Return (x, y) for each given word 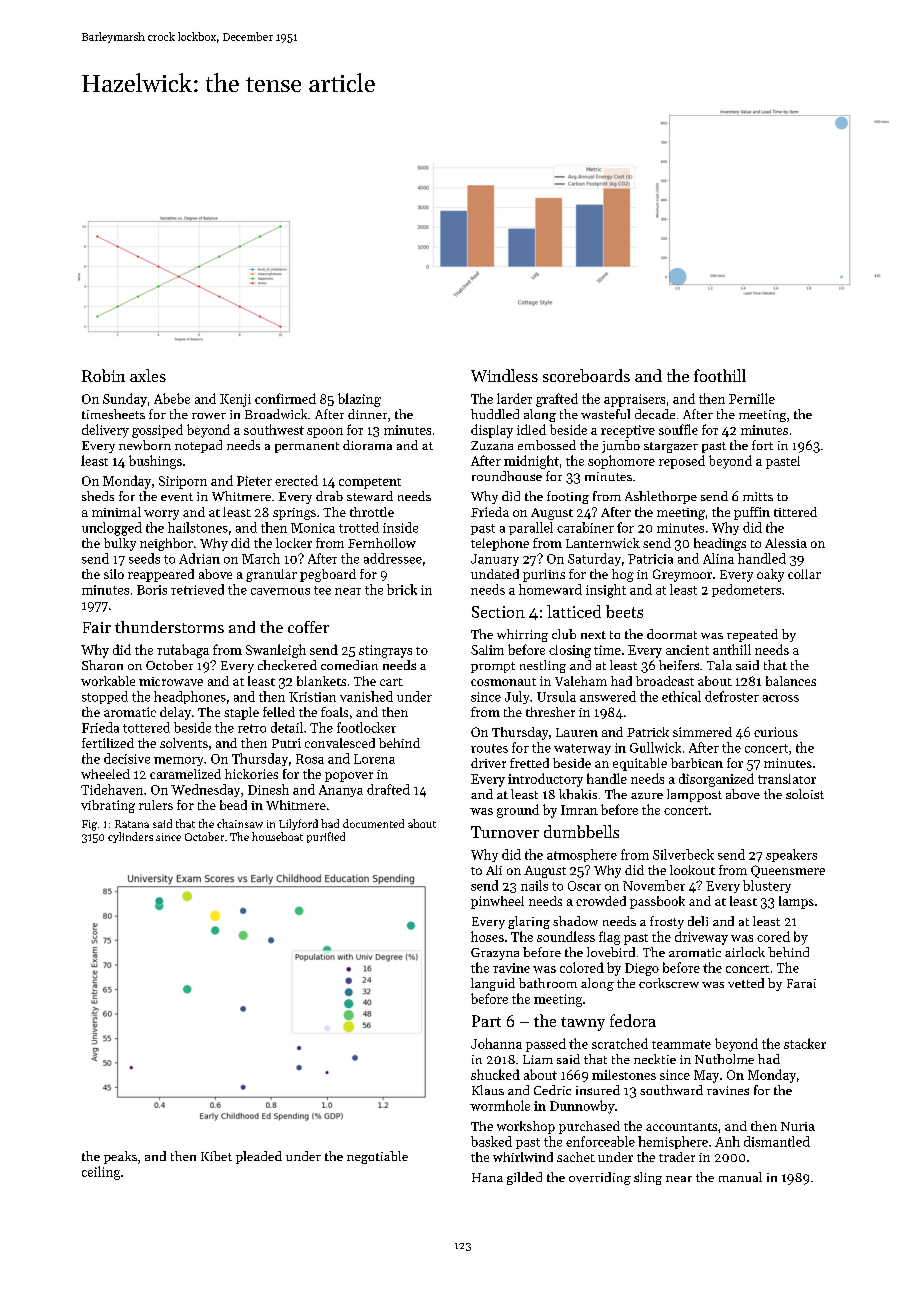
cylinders (130, 837)
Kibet (216, 1156)
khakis (578, 794)
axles (148, 375)
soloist (805, 794)
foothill (720, 375)
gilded (524, 1178)
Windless (504, 375)
